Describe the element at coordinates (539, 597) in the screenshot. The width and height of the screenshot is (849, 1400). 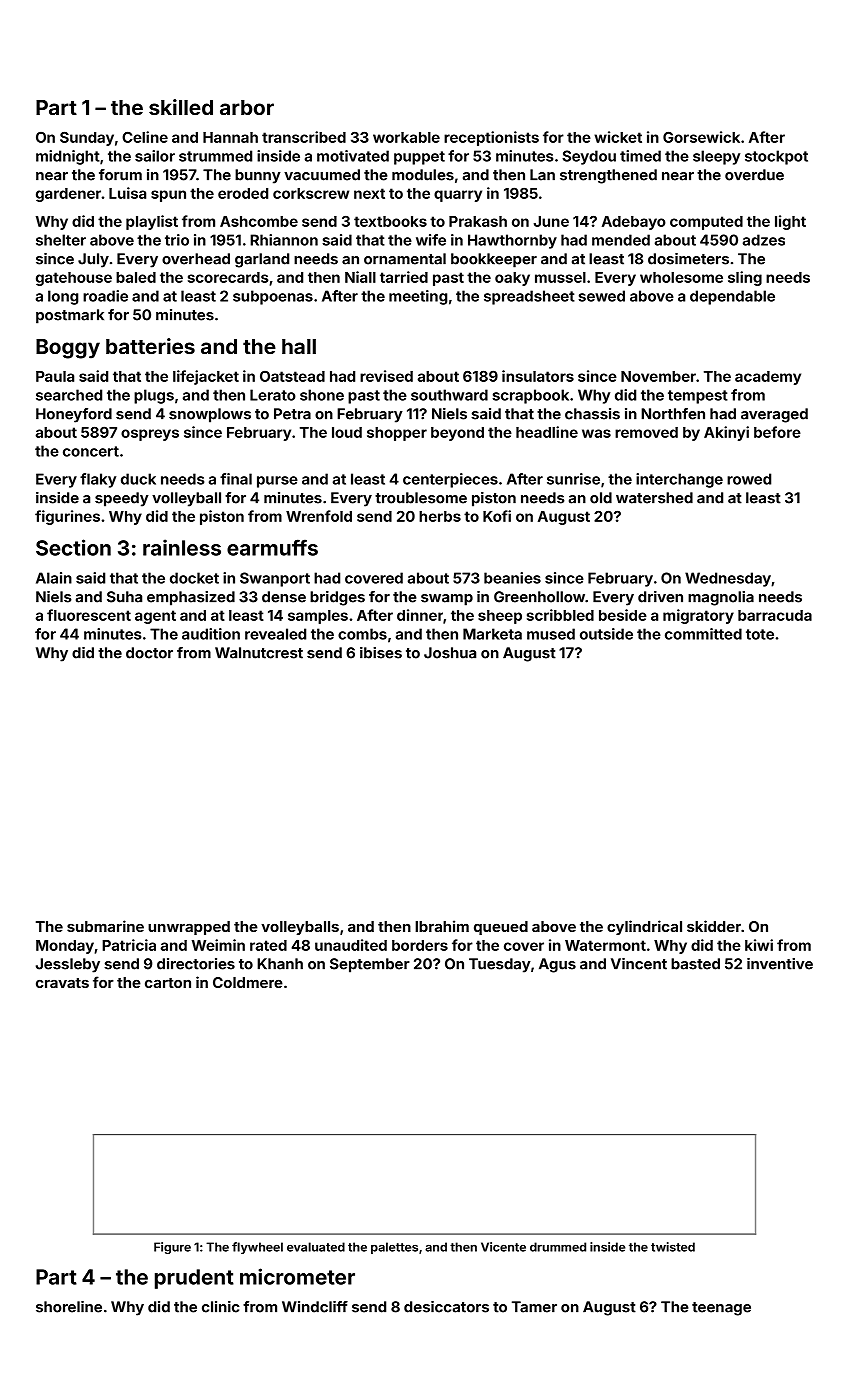
I see `Greenhollow` at that location.
